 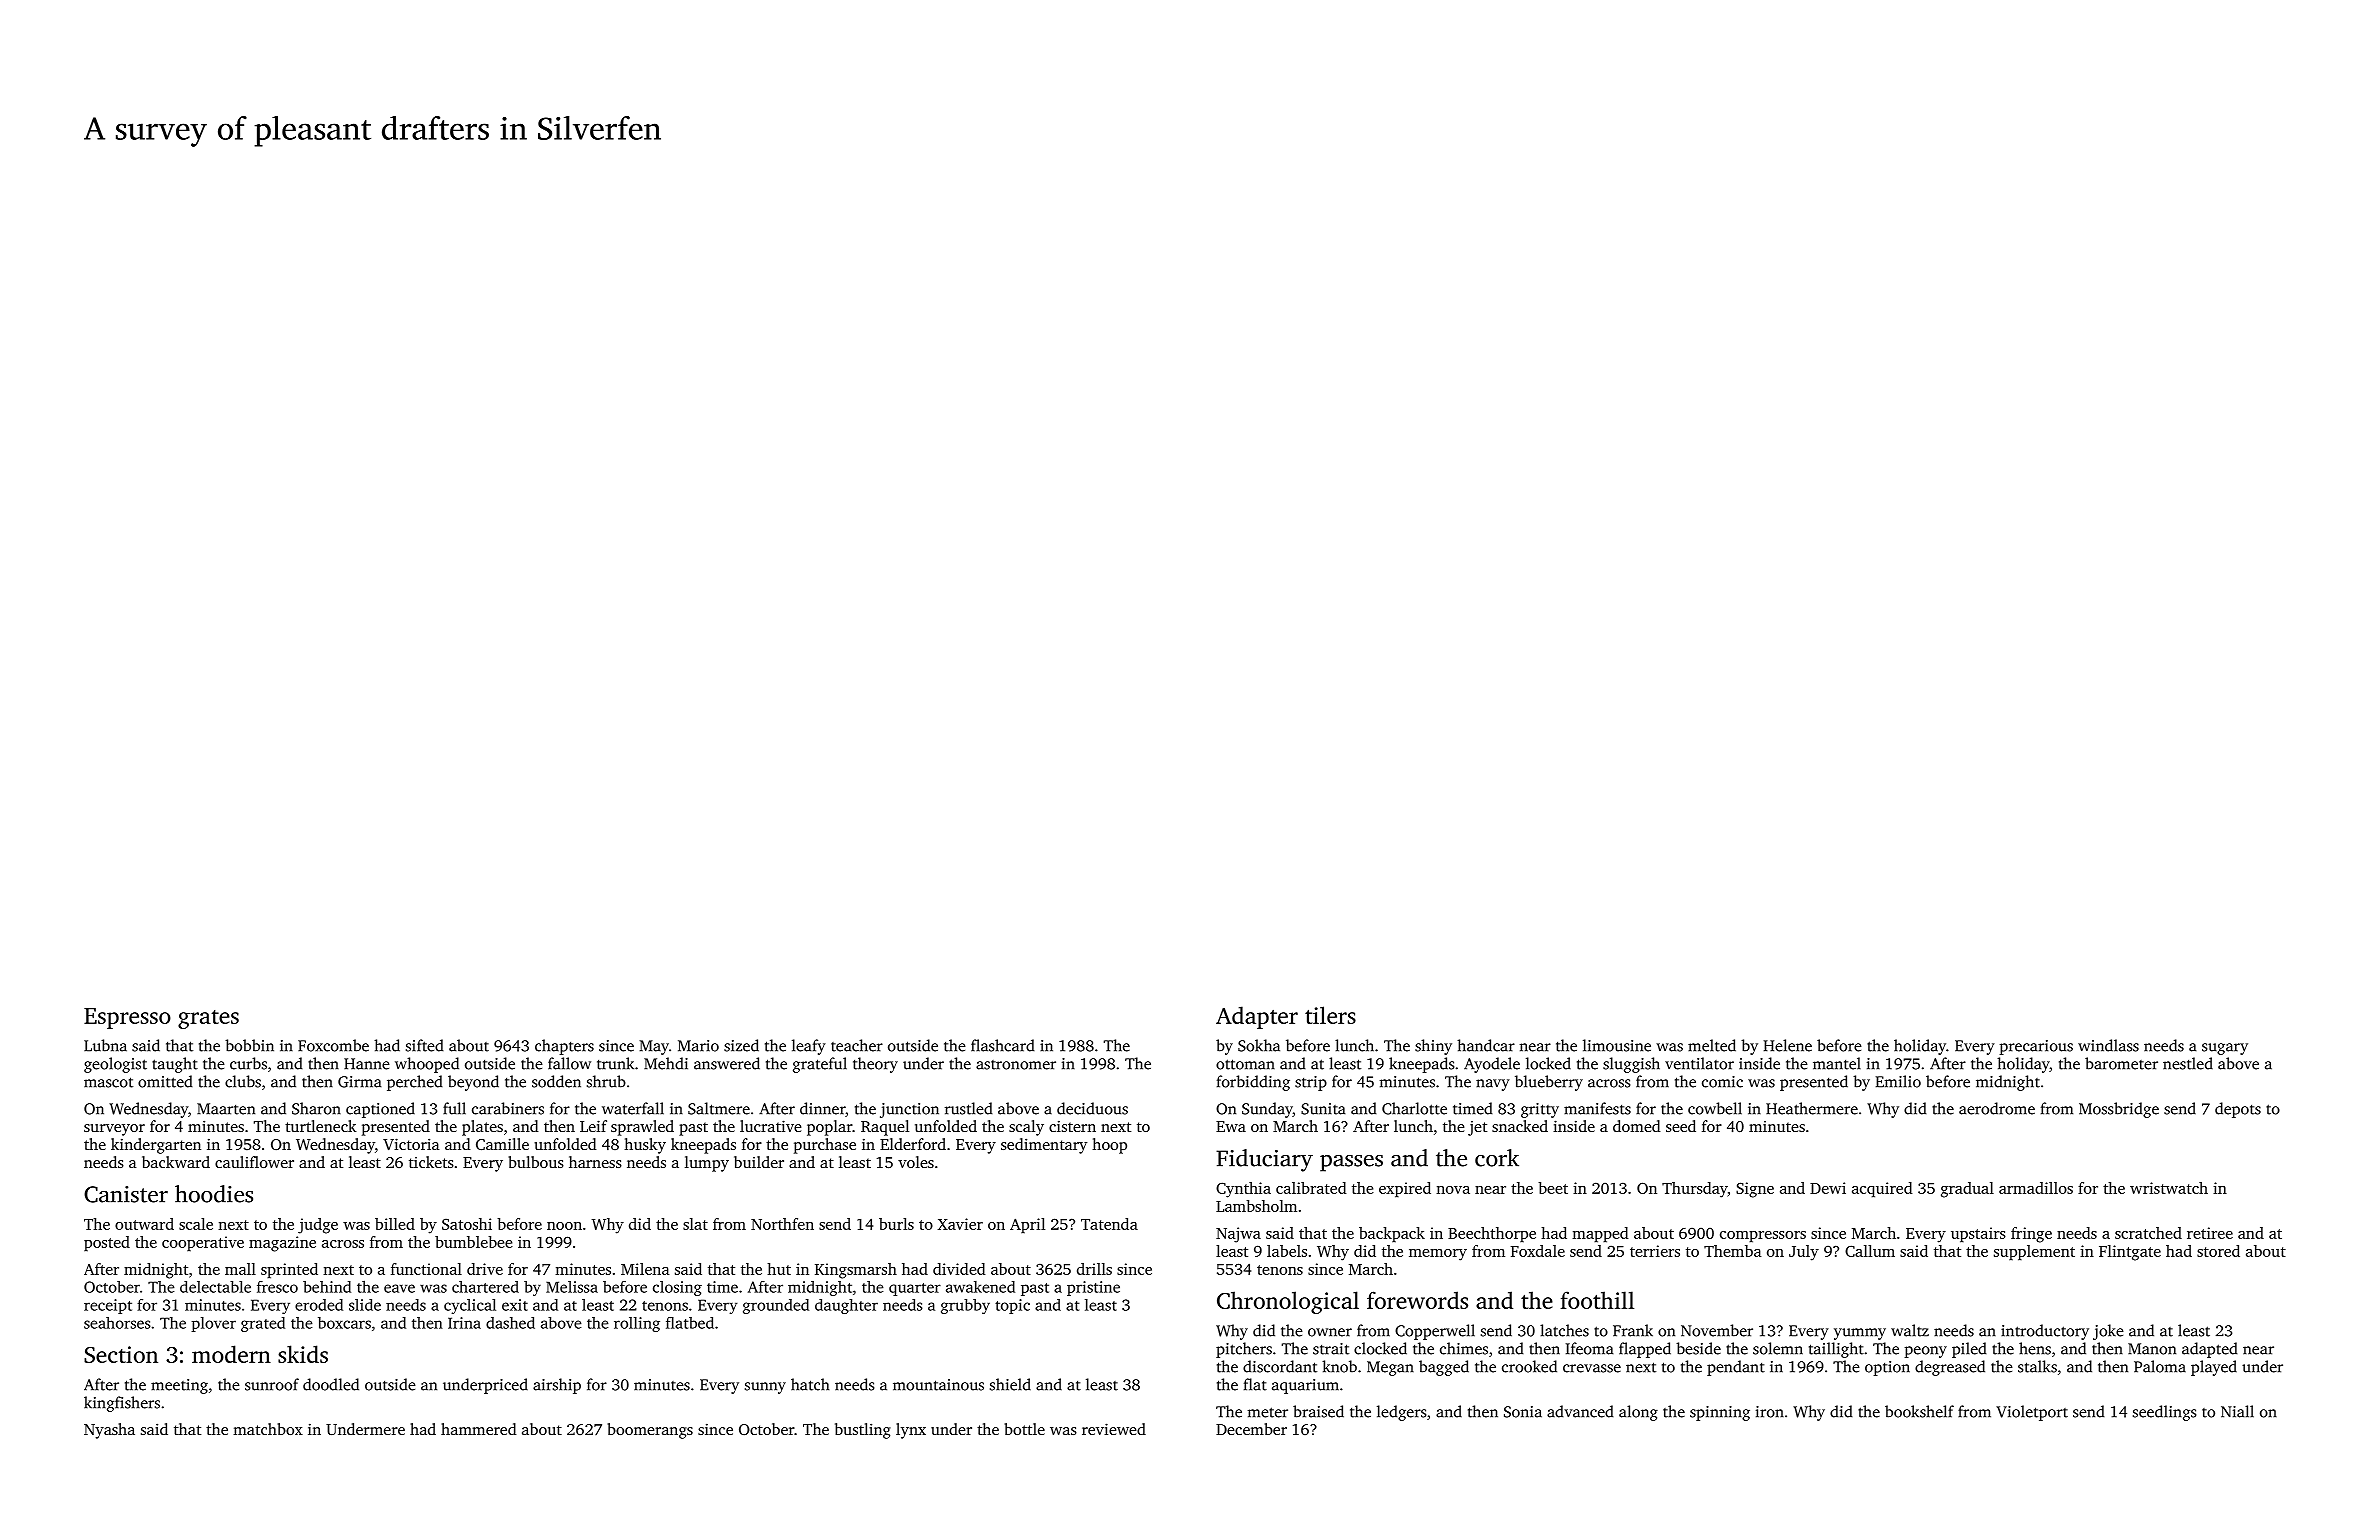 What do you see at coordinates (1812, 1108) in the screenshot?
I see `Heathermere` at bounding box center [1812, 1108].
